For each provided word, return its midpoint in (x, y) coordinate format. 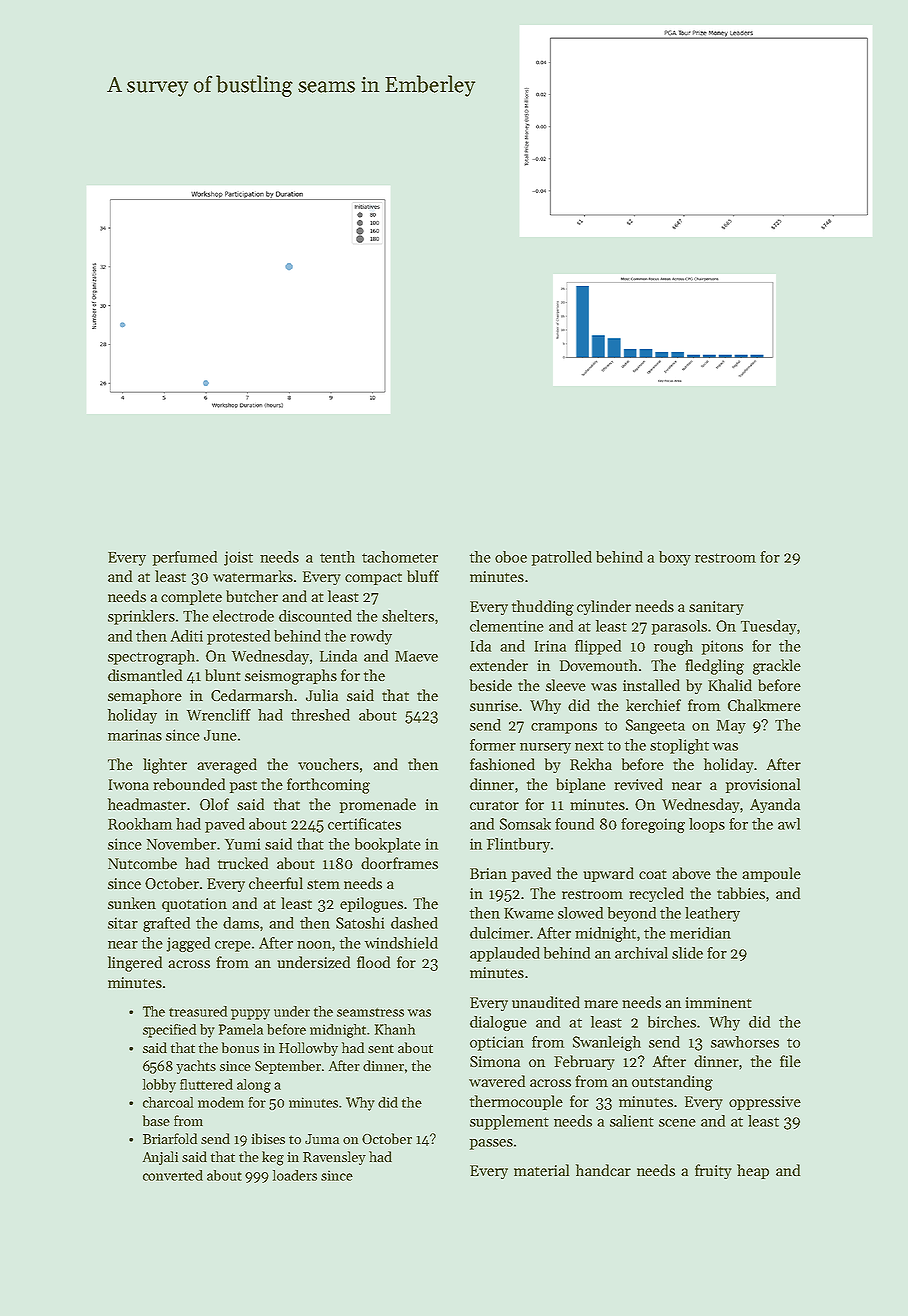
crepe (233, 946)
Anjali (160, 1158)
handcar (603, 1170)
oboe (511, 557)
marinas (135, 735)
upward (608, 874)
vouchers (328, 764)
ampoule (771, 874)
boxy (675, 558)
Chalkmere (764, 705)
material (541, 1170)
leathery (712, 914)
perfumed (185, 558)
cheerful (276, 883)
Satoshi (360, 923)
